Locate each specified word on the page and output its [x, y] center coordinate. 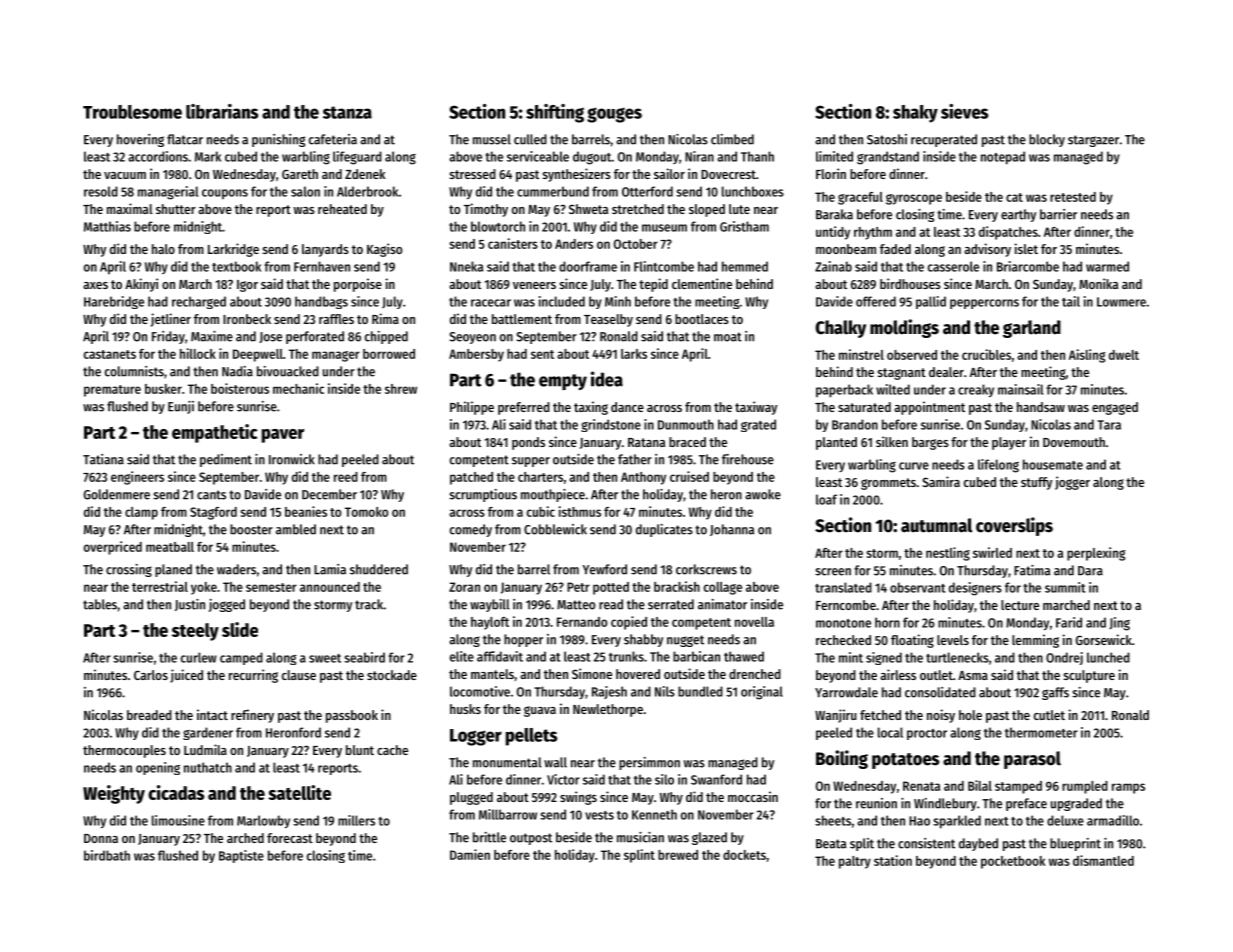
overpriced [113, 548]
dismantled [1103, 860]
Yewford [604, 569]
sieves [964, 111]
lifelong [998, 466]
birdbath [107, 855]
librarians [222, 111]
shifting [555, 113]
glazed [709, 838]
